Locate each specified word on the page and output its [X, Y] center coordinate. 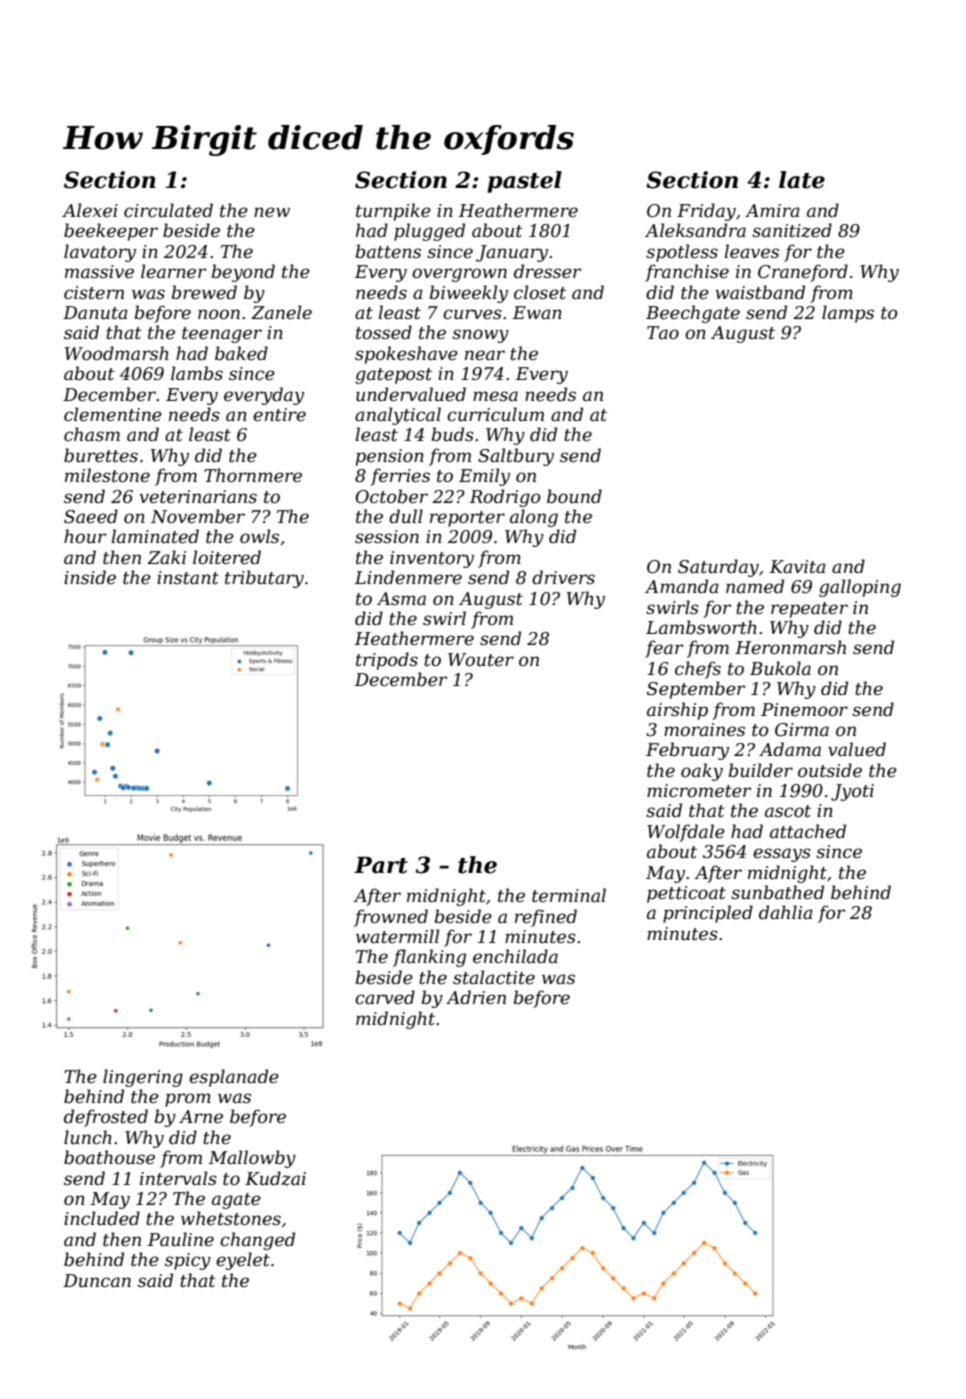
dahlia [786, 912]
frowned [391, 918]
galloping [860, 588]
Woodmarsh [117, 353]
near [485, 355]
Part [381, 865]
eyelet [243, 1261]
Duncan [97, 1280]
